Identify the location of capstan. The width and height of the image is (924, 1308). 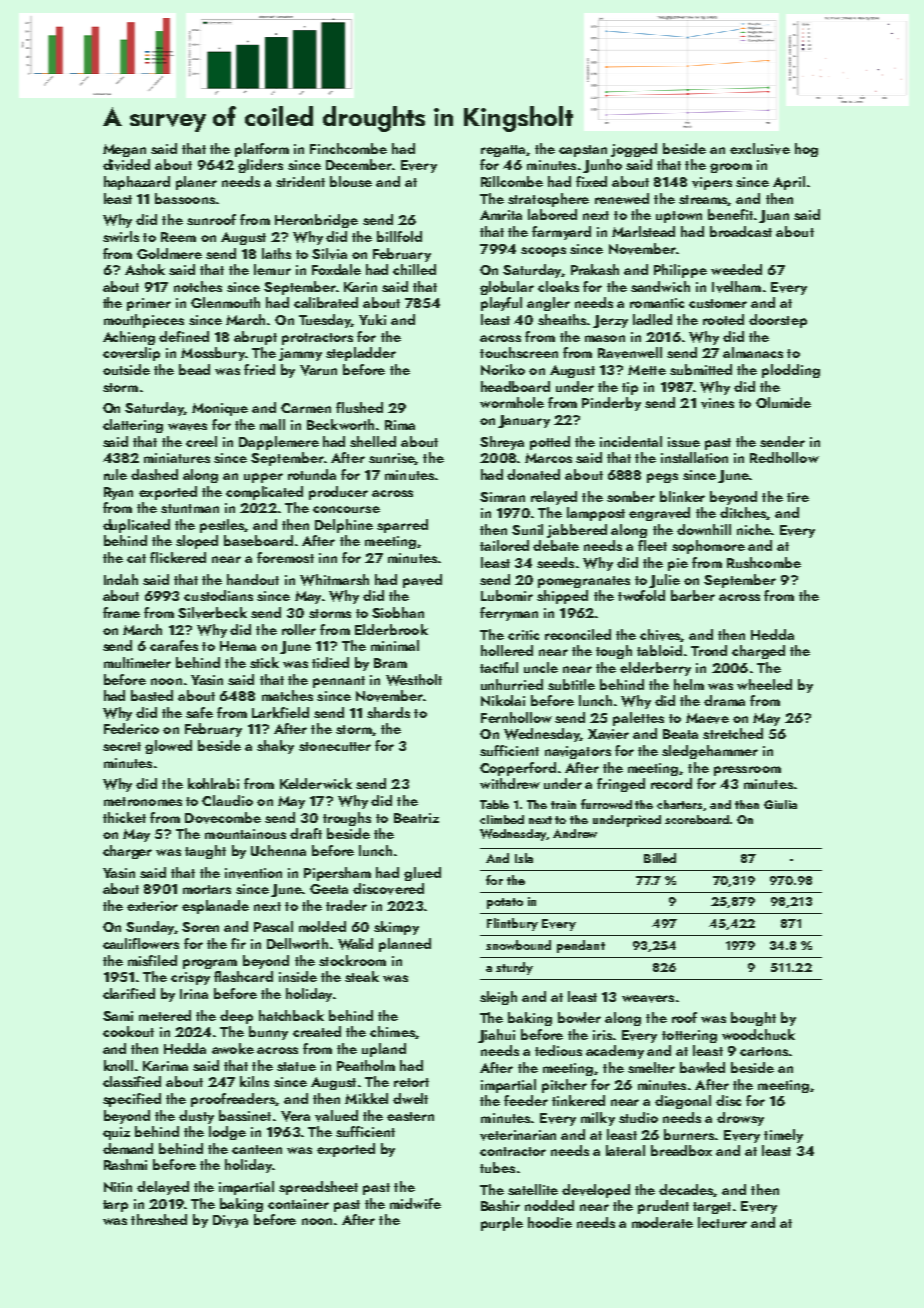
(583, 151).
